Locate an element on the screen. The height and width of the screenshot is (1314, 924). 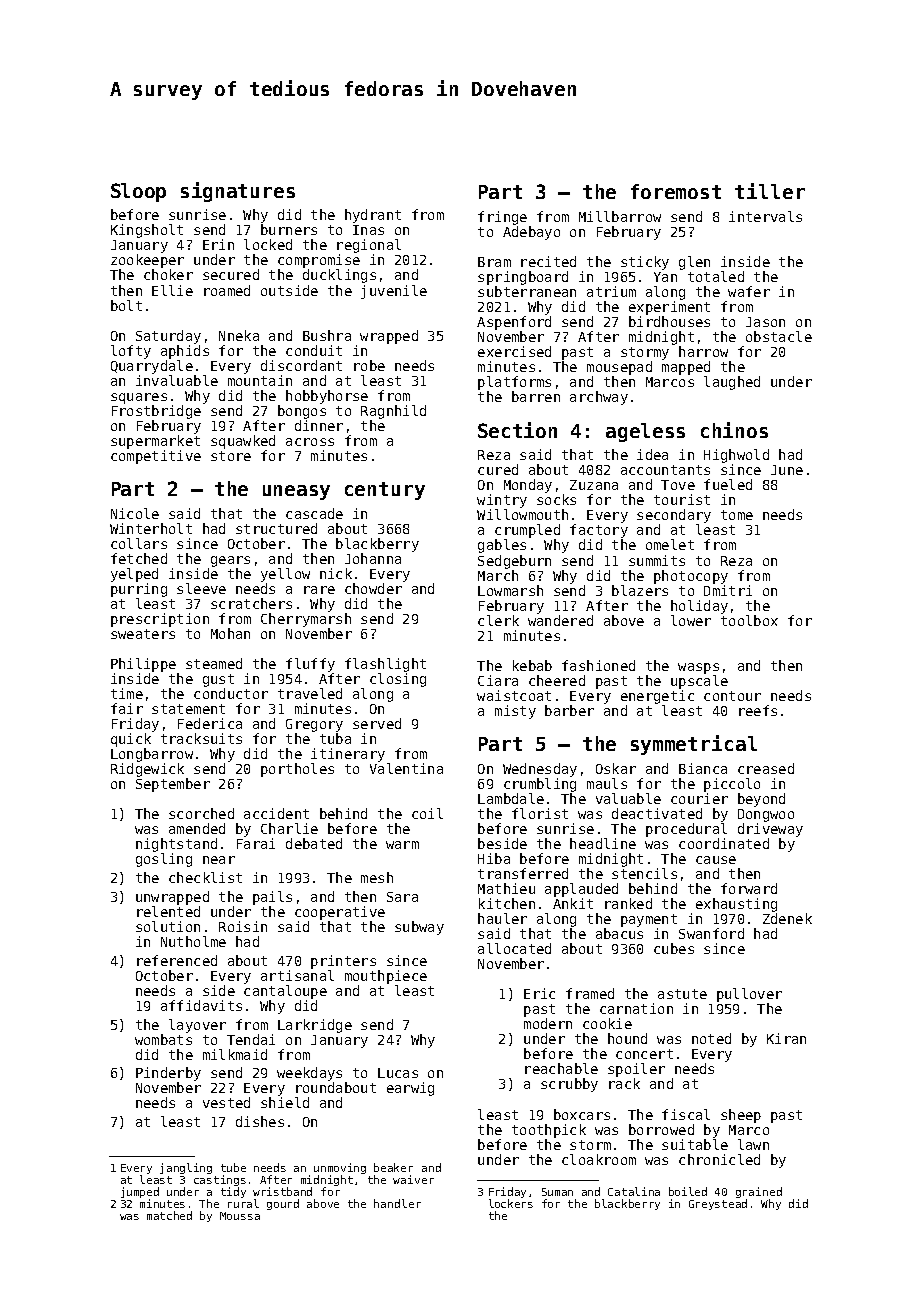
reefs is located at coordinates (758, 710).
